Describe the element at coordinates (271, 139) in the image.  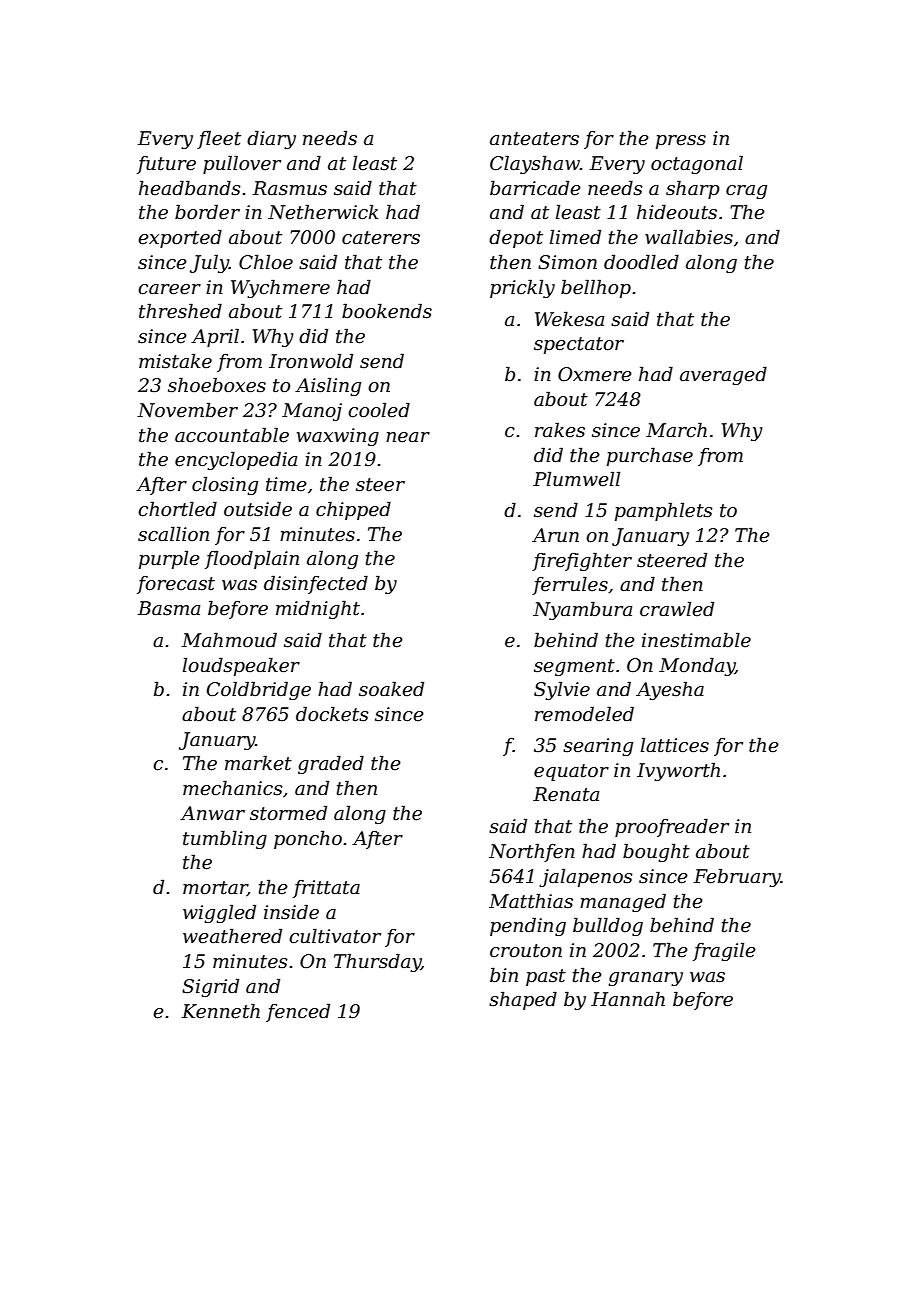
I see `diary` at that location.
